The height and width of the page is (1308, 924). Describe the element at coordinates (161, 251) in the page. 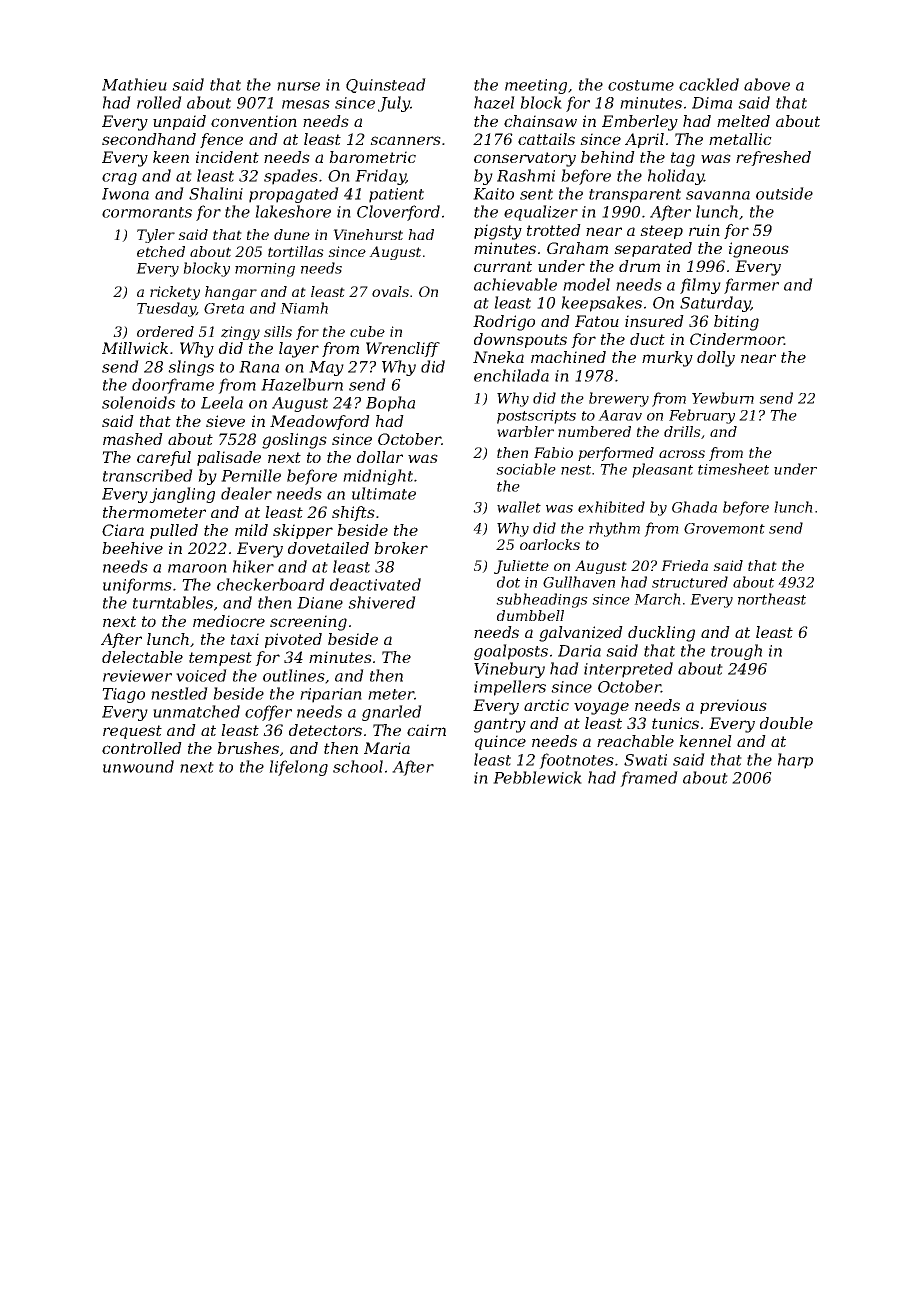

I see `etched` at that location.
